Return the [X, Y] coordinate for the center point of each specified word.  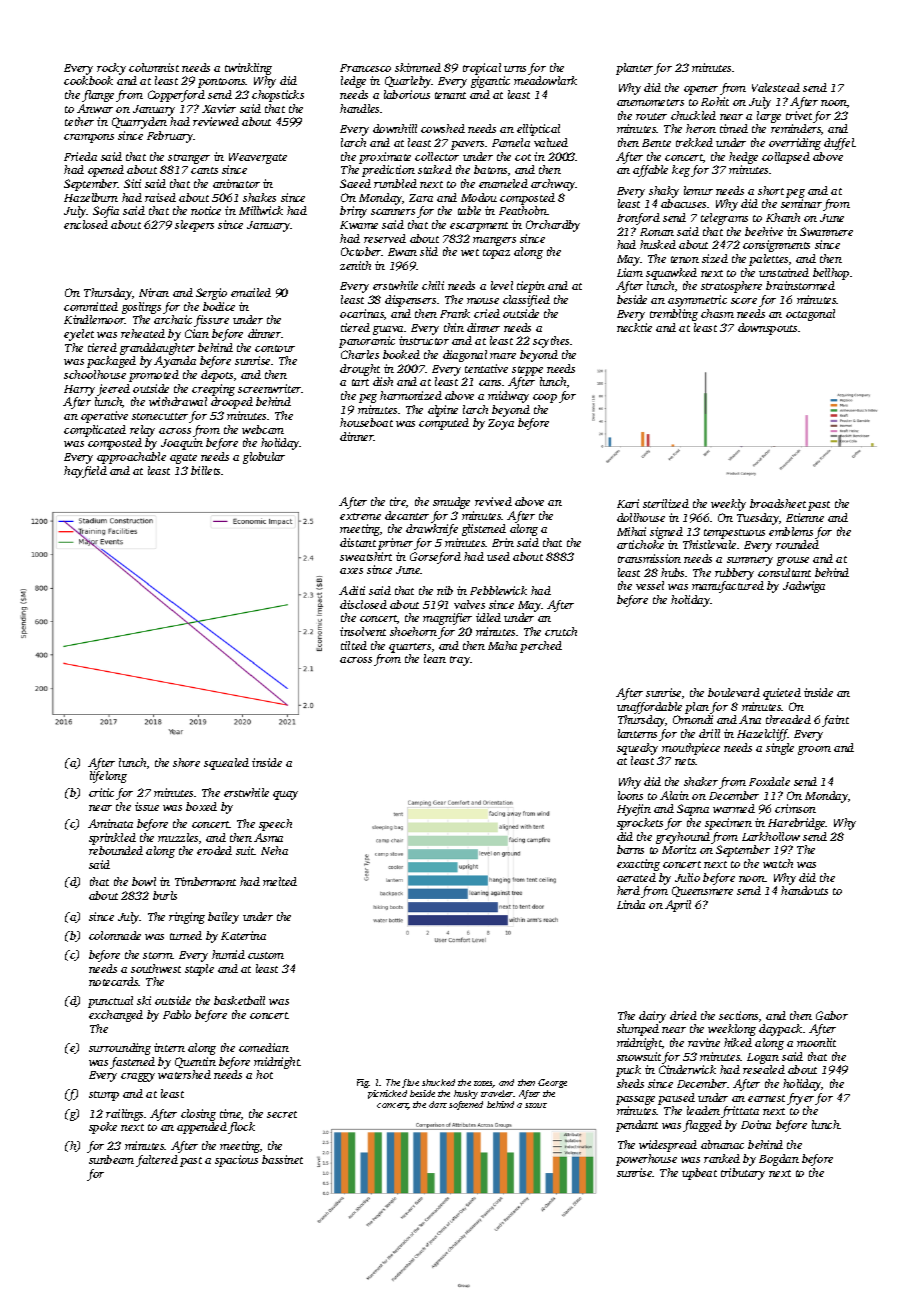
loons [630, 795]
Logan [763, 1058]
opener [701, 90]
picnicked [387, 1094]
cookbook [88, 80]
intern [169, 1047]
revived [493, 501]
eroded [214, 850]
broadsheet [778, 503]
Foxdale [769, 781]
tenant [450, 95]
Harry [79, 390]
